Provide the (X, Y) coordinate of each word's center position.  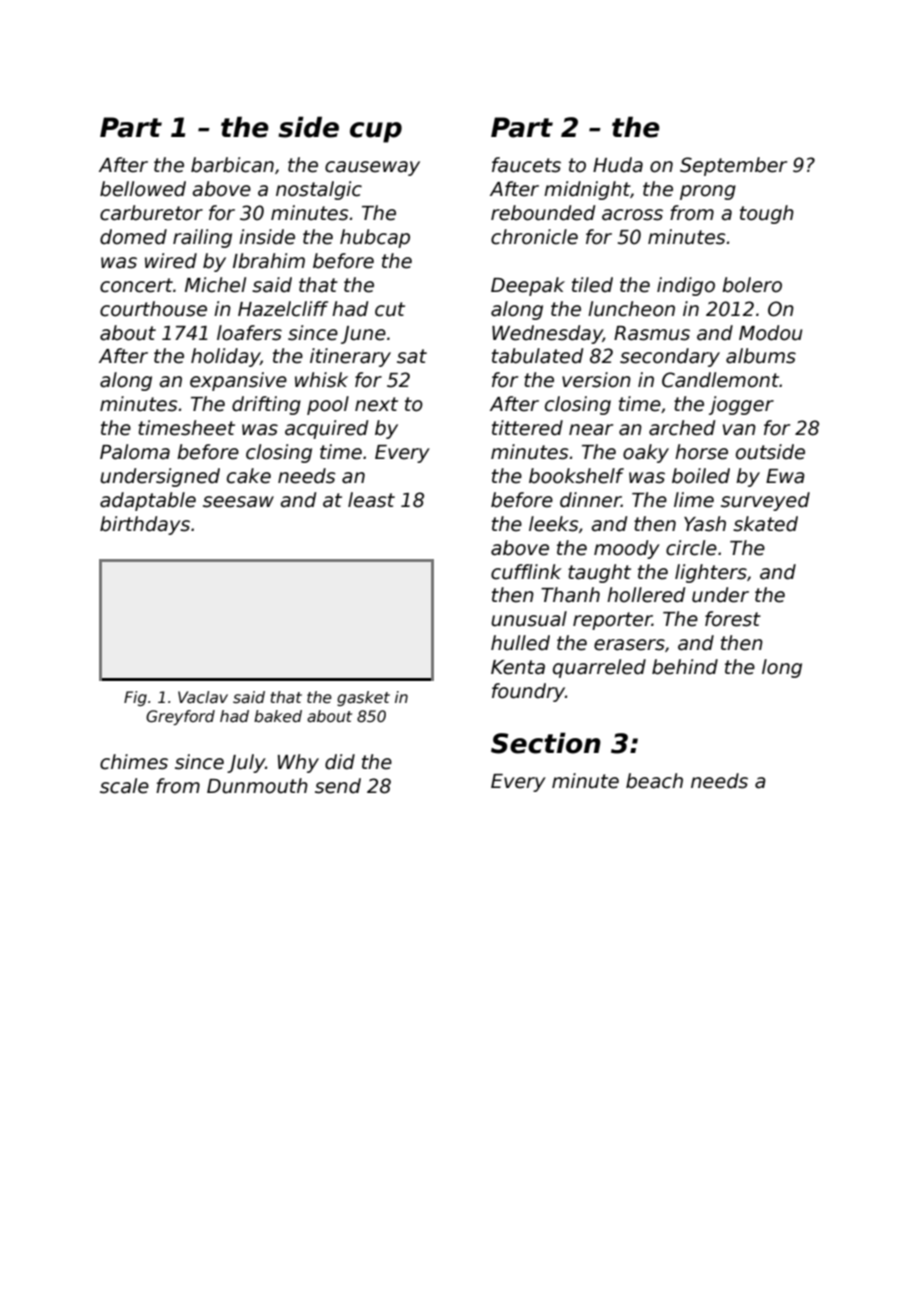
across (632, 215)
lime (694, 500)
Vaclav (203, 697)
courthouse (153, 309)
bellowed (143, 189)
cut (390, 309)
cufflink (526, 572)
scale (124, 786)
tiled (592, 285)
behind (685, 667)
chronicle (534, 237)
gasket (363, 698)
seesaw (238, 502)
